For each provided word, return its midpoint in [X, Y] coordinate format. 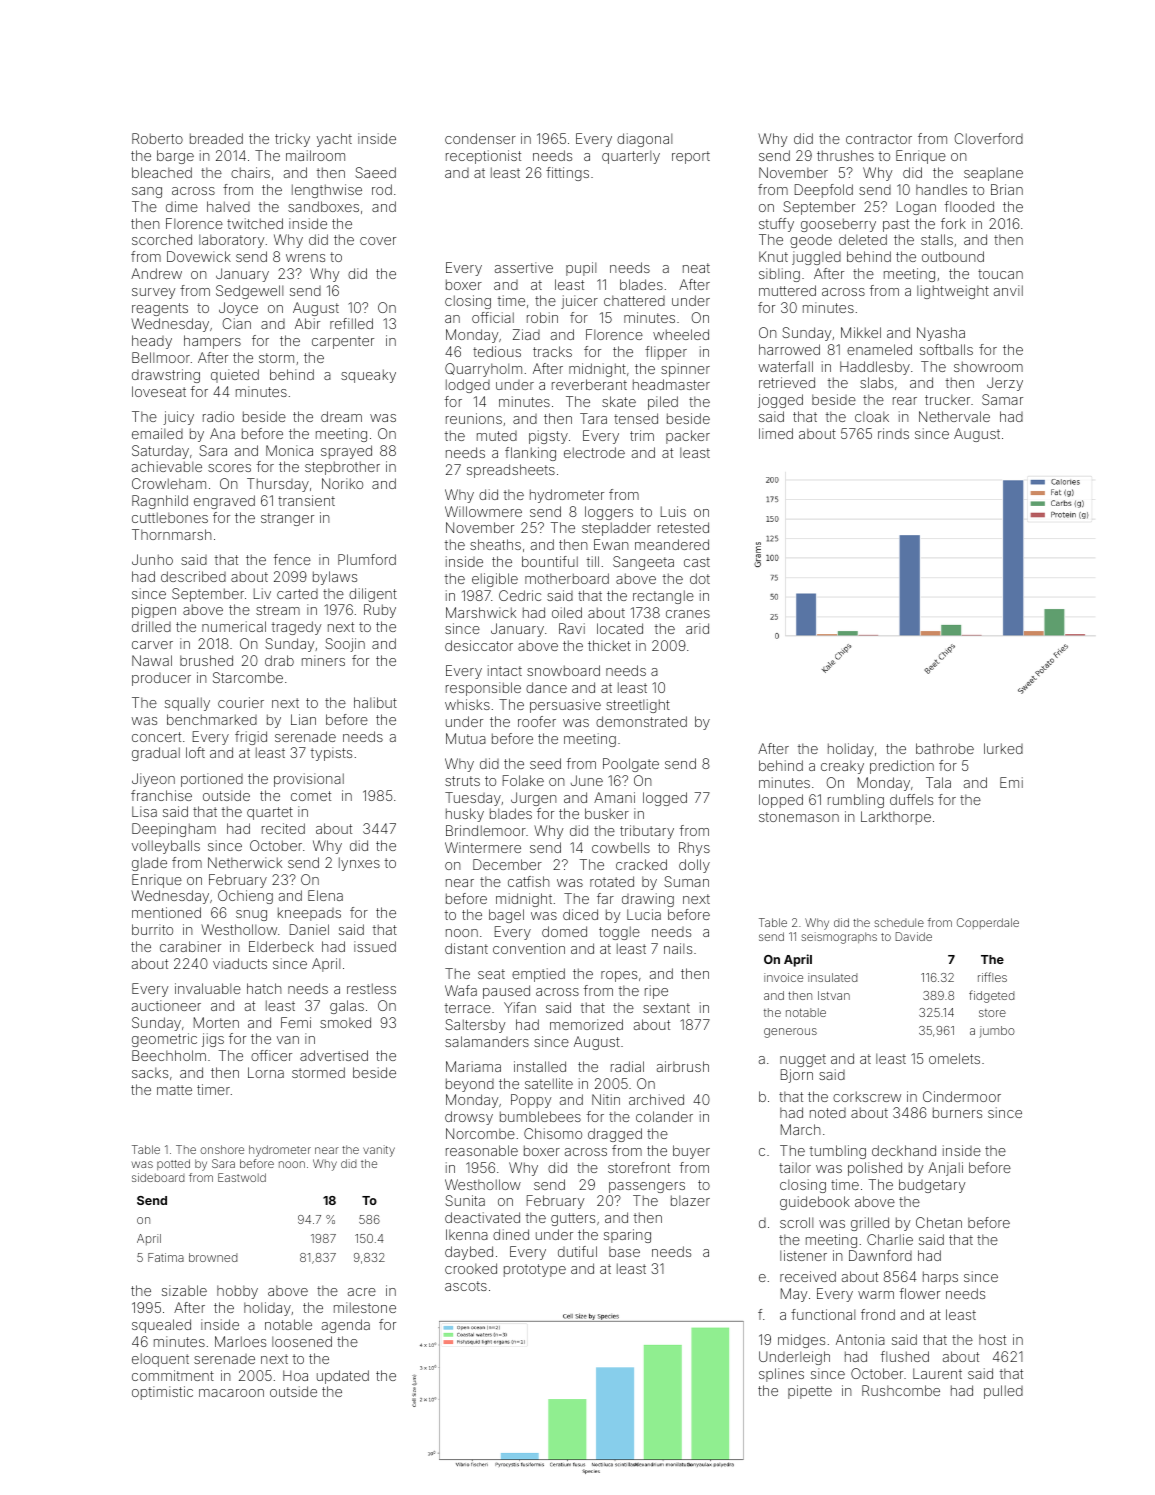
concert [156, 737]
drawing [648, 900]
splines [781, 1375]
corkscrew [867, 1096]
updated [343, 1377]
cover [378, 241]
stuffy [776, 225]
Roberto [157, 138]
